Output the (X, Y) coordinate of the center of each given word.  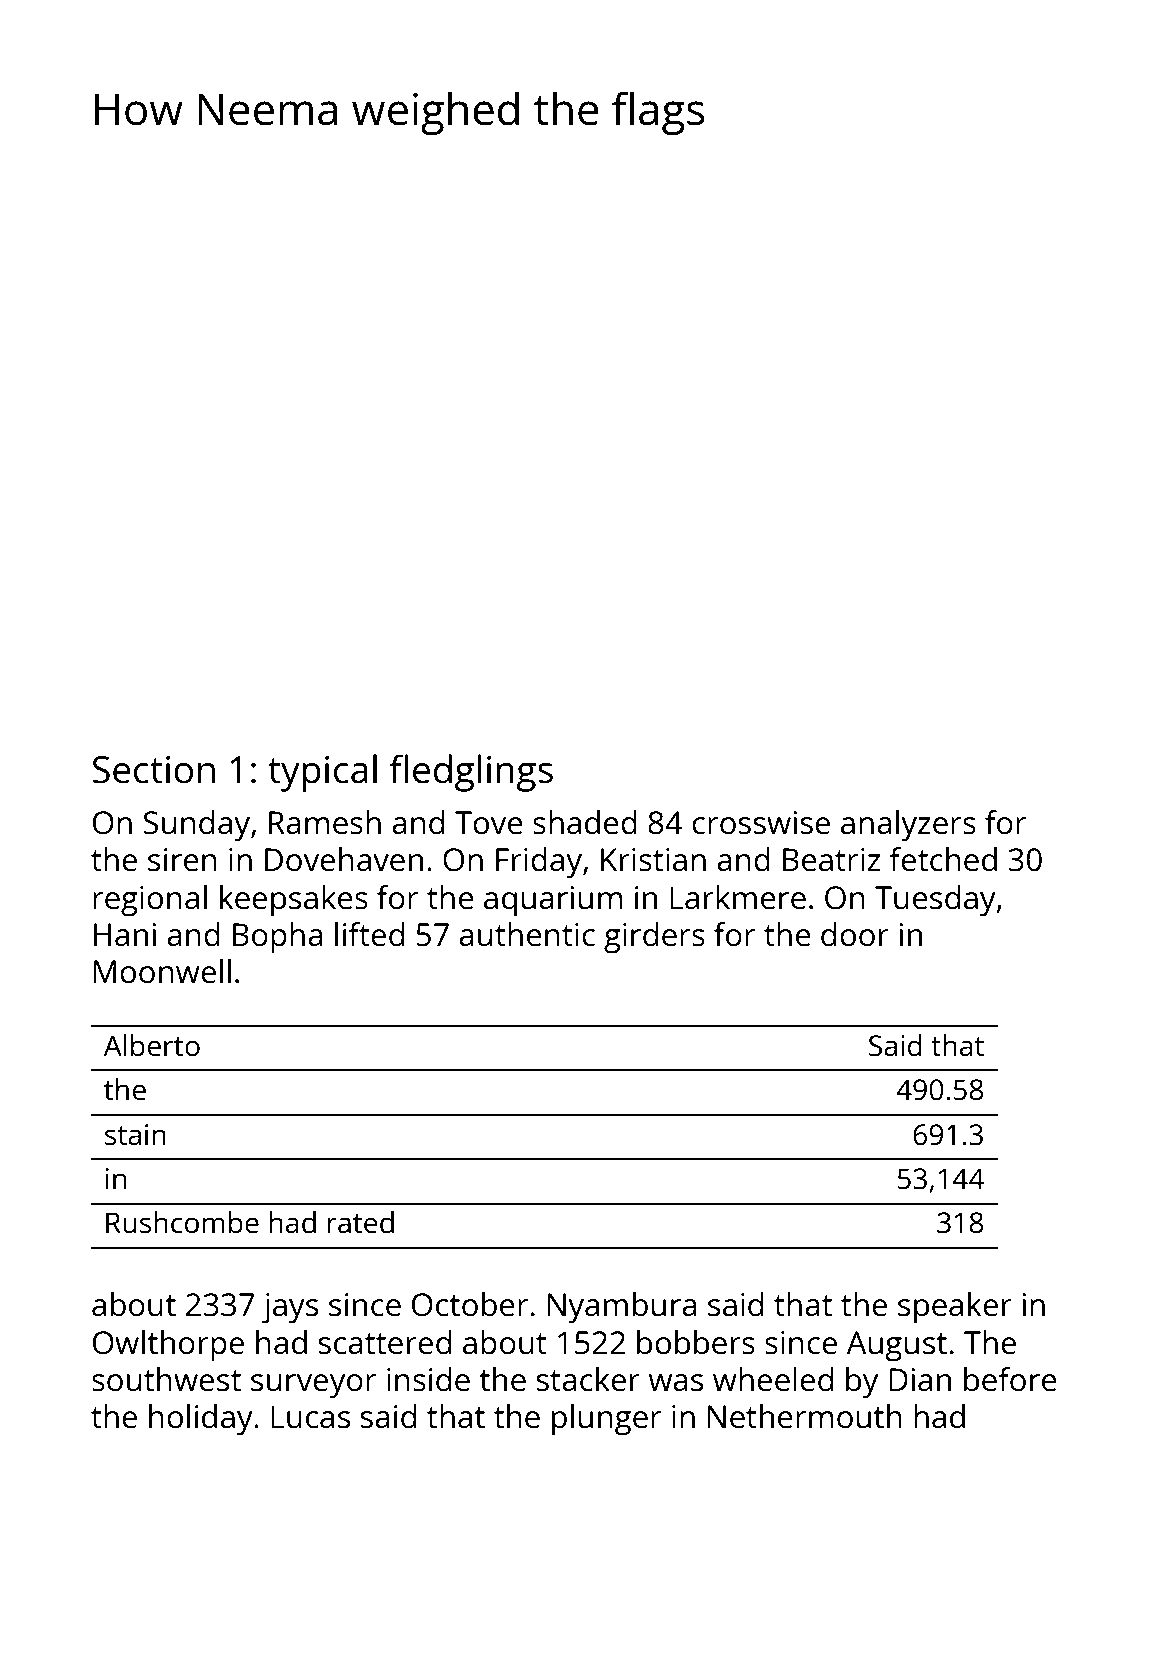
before (1010, 1379)
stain (135, 1134)
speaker (955, 1308)
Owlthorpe (168, 1346)
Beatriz (831, 860)
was (676, 1383)
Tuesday (935, 901)
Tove (489, 823)
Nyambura (622, 1308)
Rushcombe (182, 1222)
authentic (527, 934)
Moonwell (162, 971)
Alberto (152, 1045)
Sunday (197, 826)
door (855, 934)
